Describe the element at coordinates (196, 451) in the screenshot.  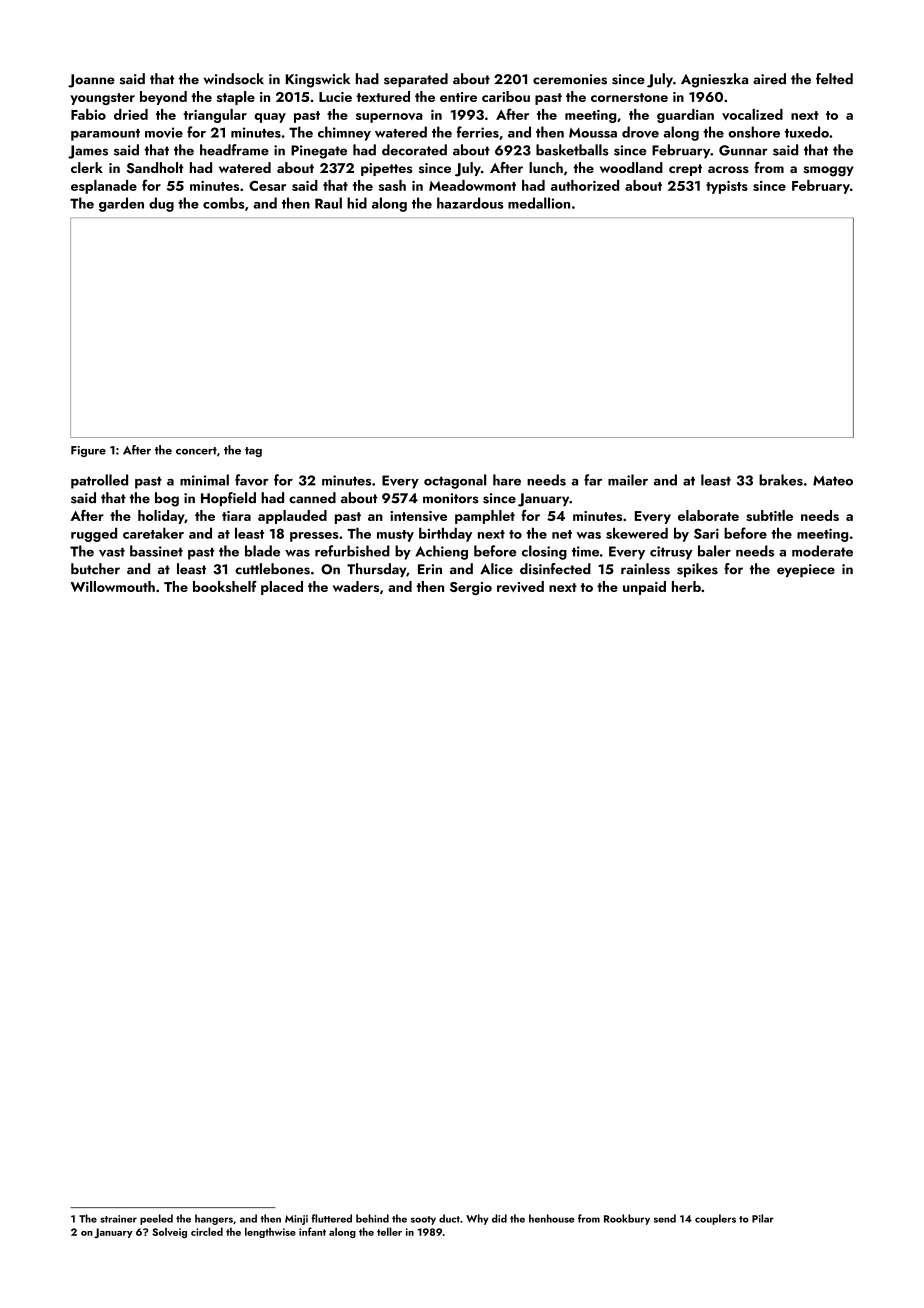
I see `concert` at that location.
